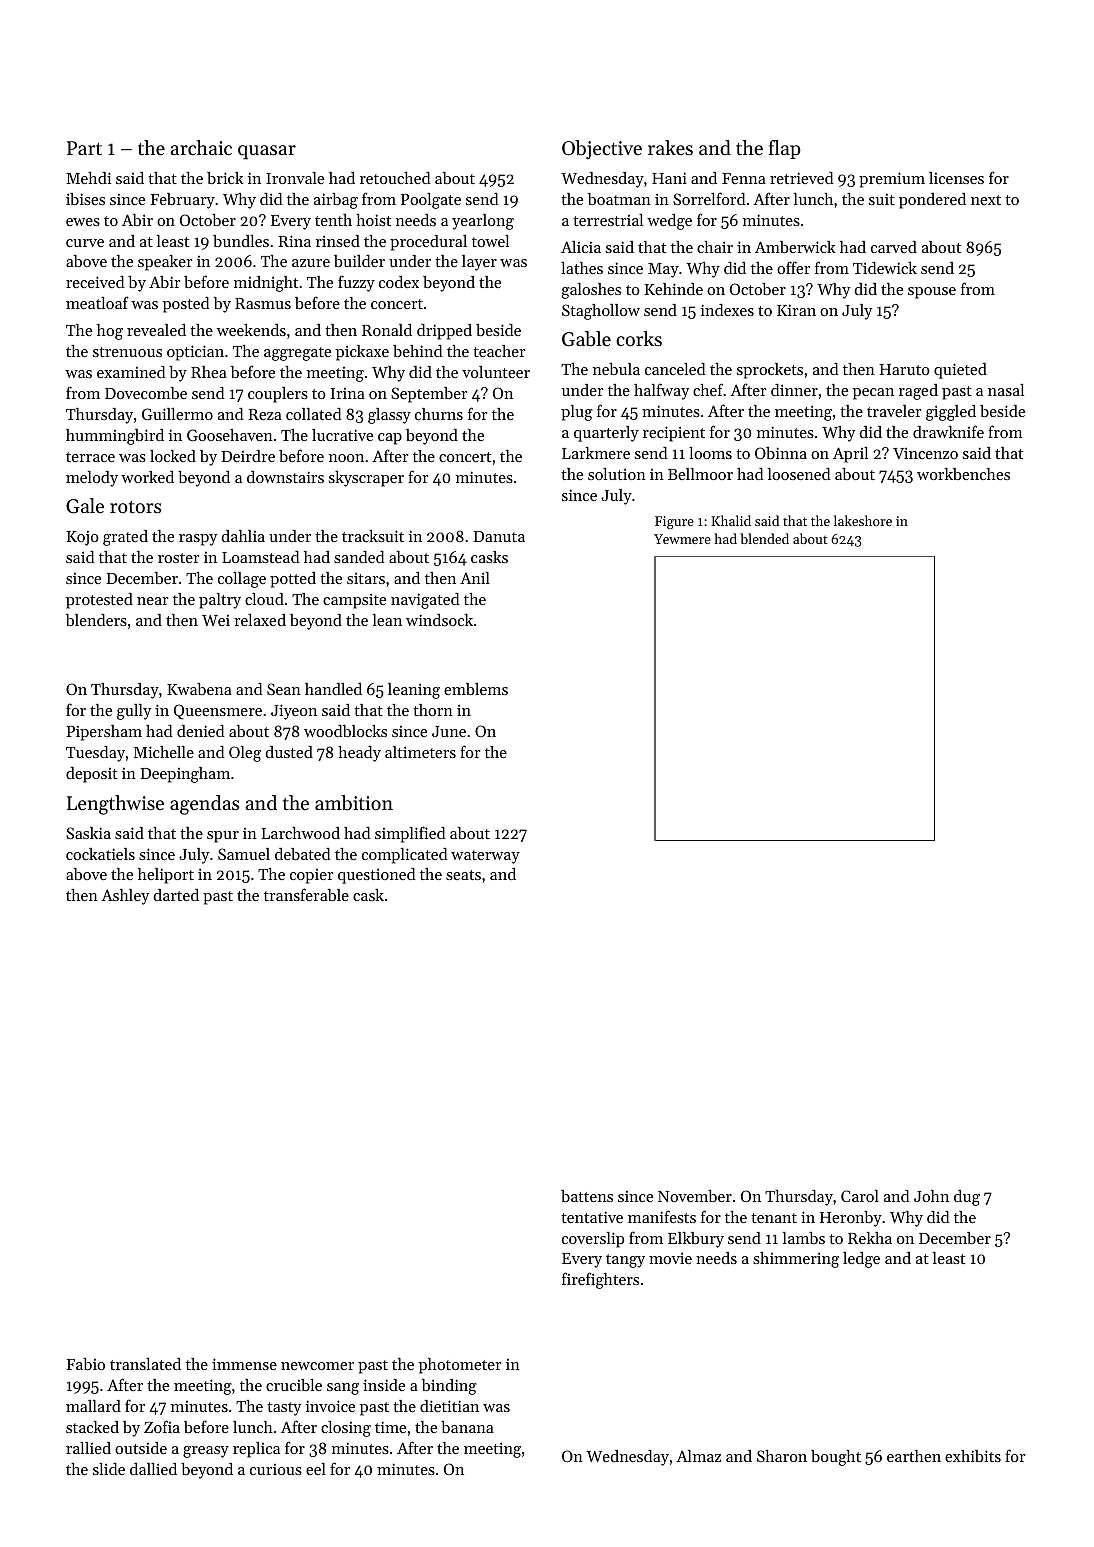 The width and height of the screenshot is (1094, 1547). Describe the element at coordinates (602, 149) in the screenshot. I see `Objective` at that location.
